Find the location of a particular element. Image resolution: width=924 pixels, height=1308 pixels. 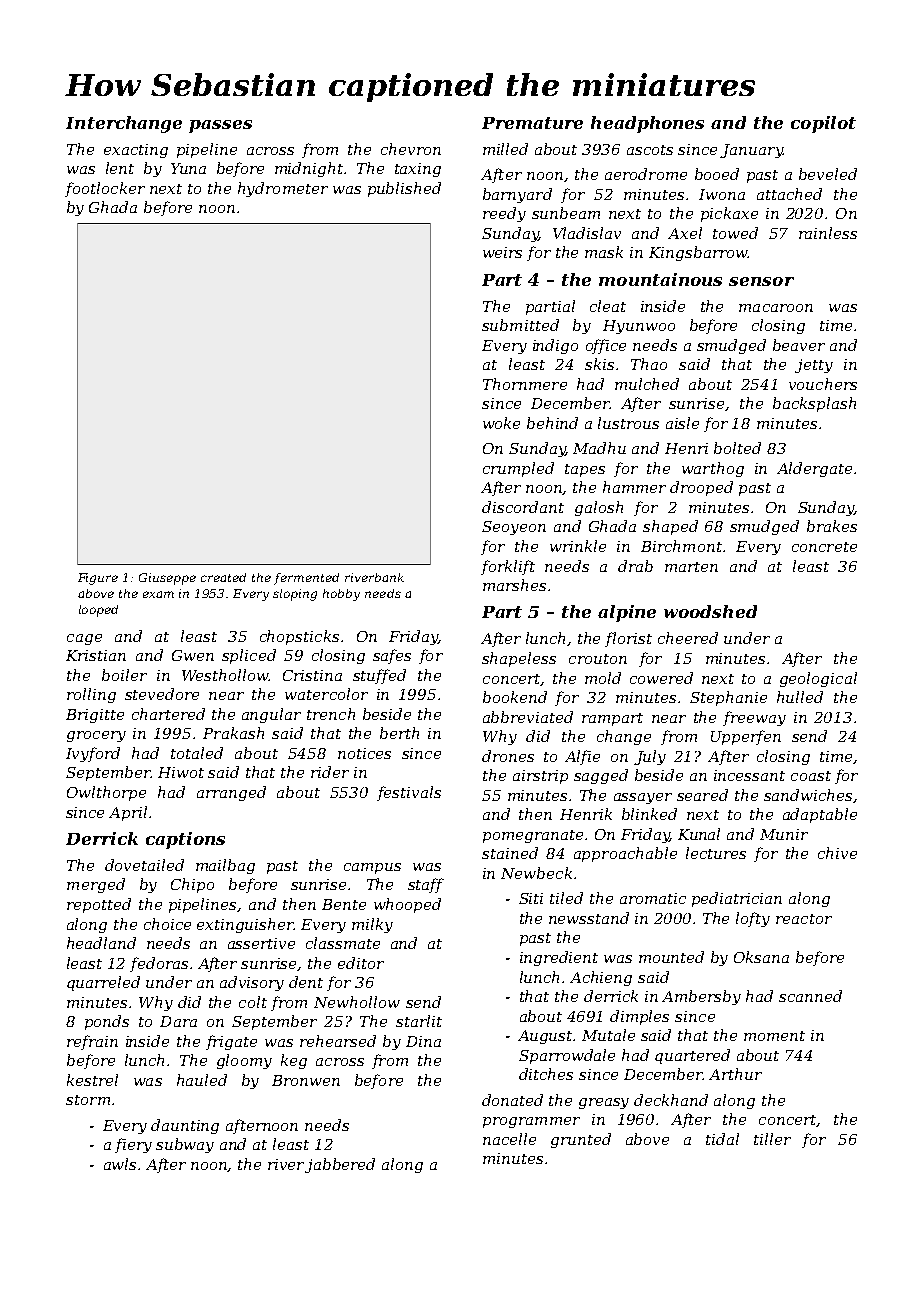

bolted is located at coordinates (737, 448).
